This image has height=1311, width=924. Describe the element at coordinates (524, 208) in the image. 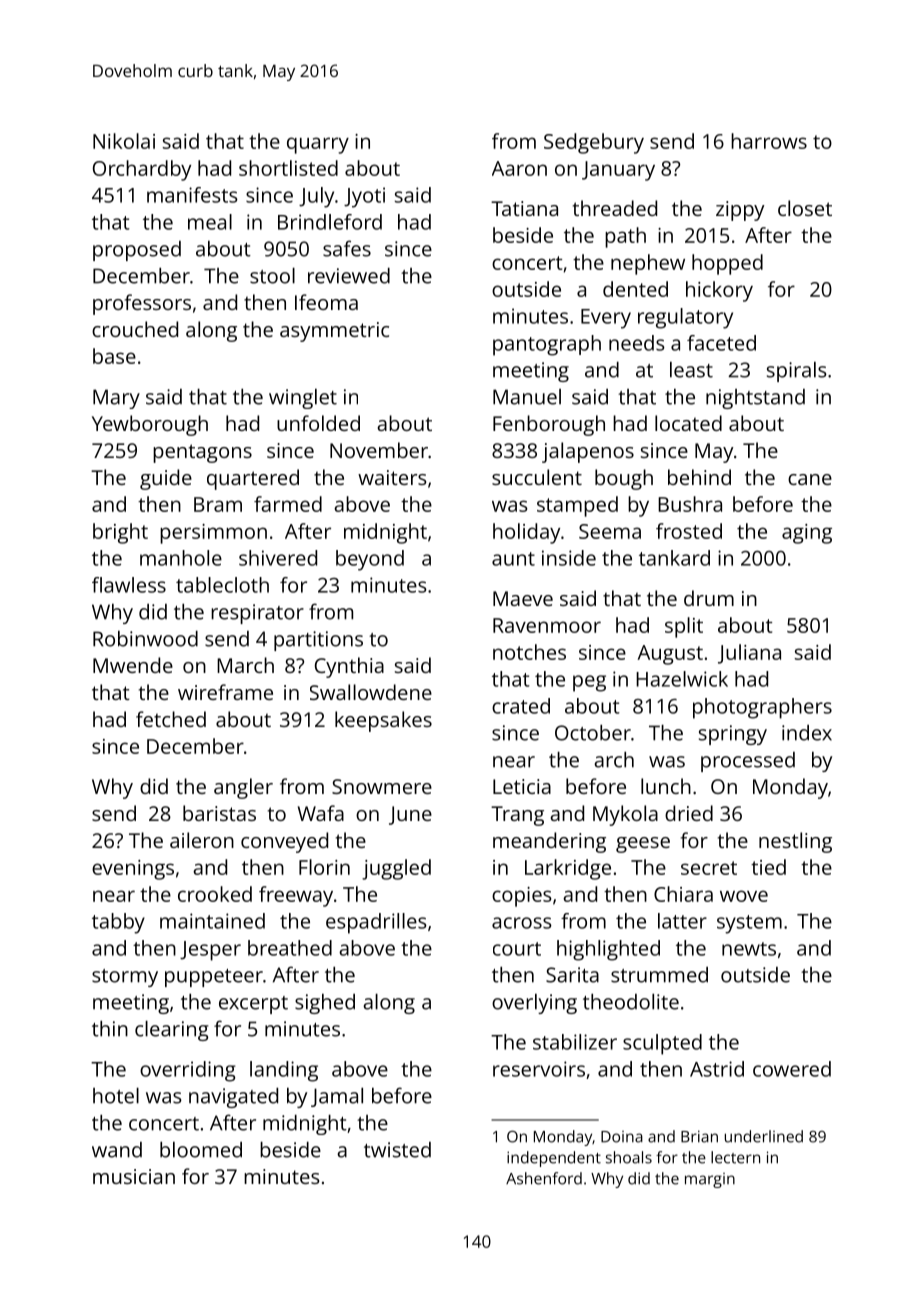

I see `Tatiana` at that location.
